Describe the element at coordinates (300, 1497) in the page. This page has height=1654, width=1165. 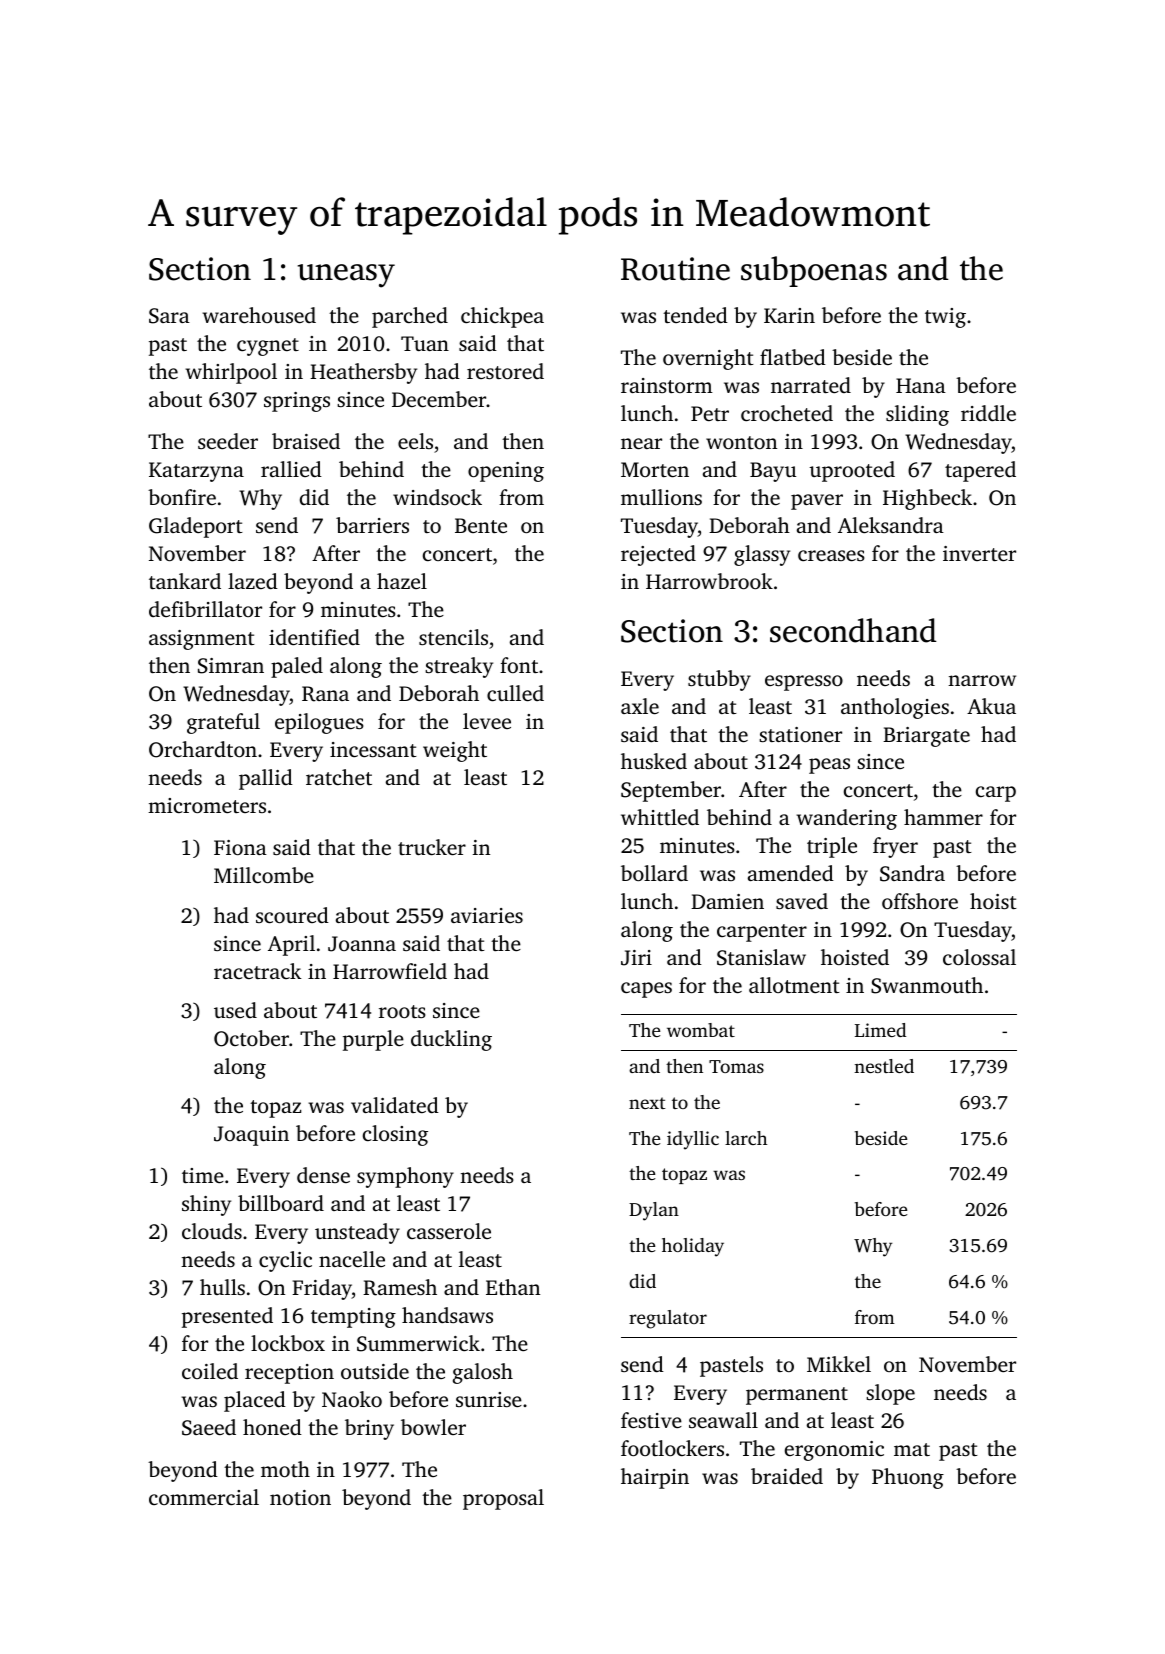
I see `notion` at that location.
